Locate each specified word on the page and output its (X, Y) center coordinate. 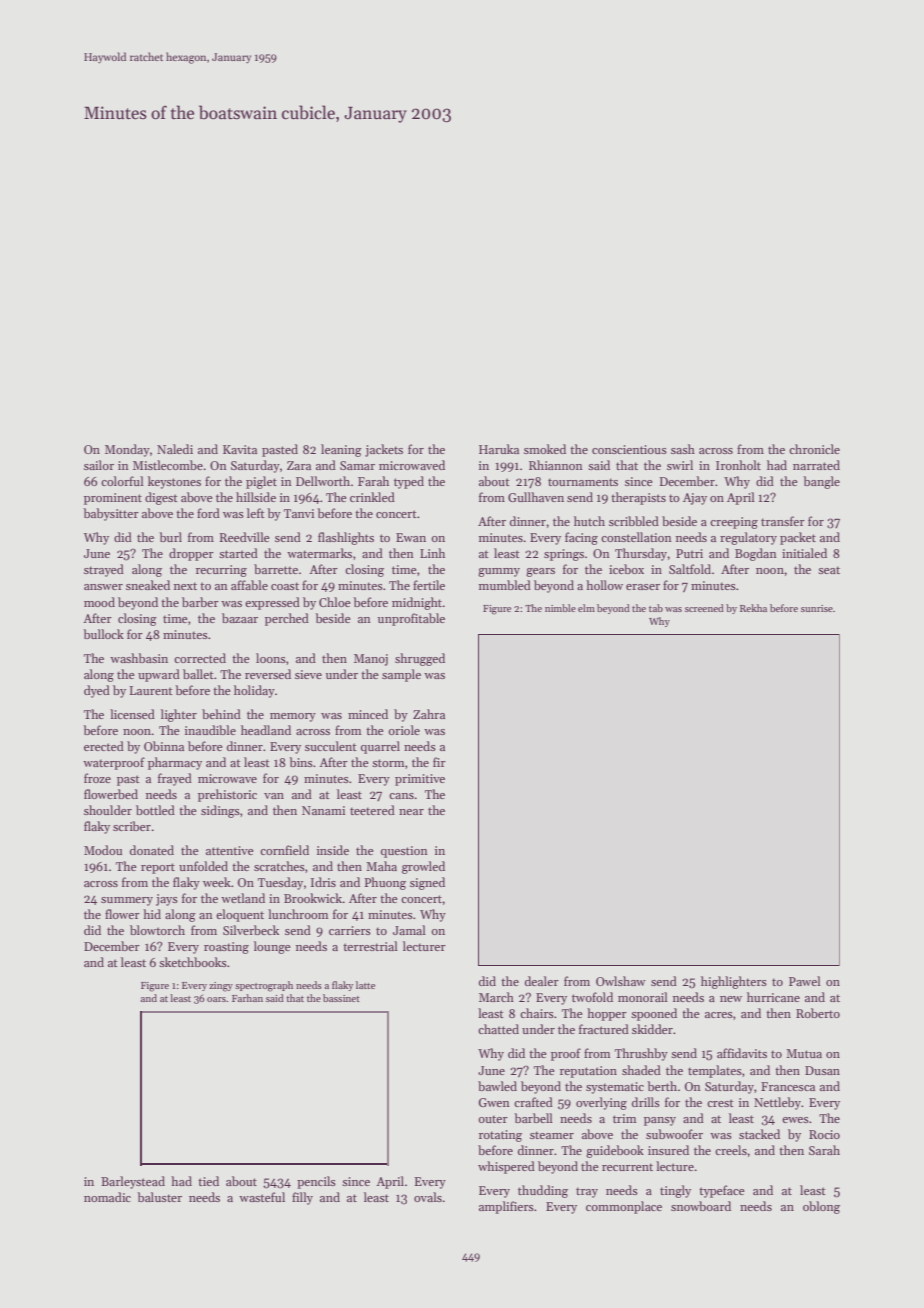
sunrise (817, 608)
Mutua (804, 1053)
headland (266, 730)
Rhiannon (556, 465)
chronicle (814, 449)
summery (127, 901)
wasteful (262, 1197)
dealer (542, 981)
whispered (506, 1167)
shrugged (420, 659)
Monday (127, 450)
